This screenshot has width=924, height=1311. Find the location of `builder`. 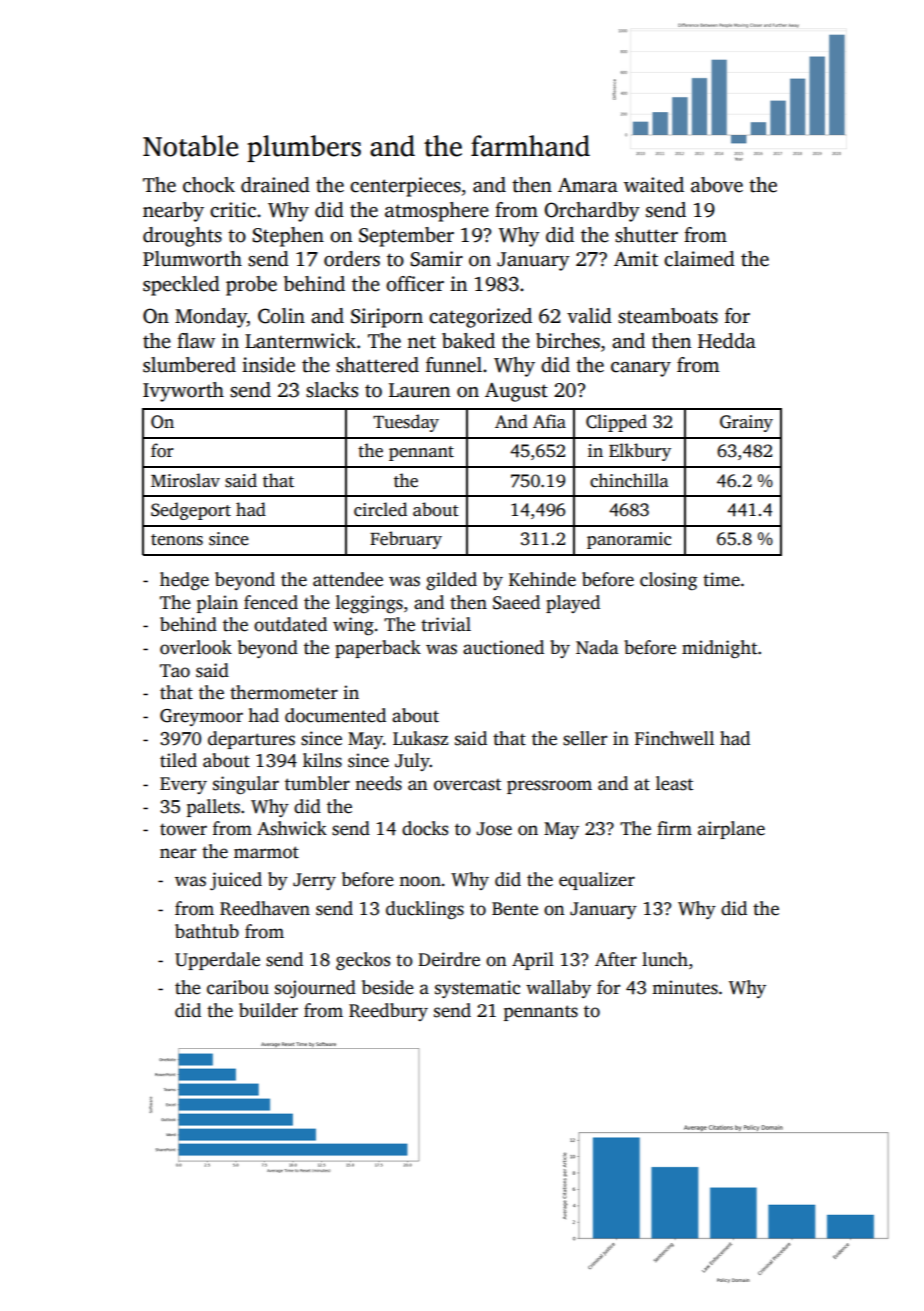

builder is located at coordinates (268, 1010).
